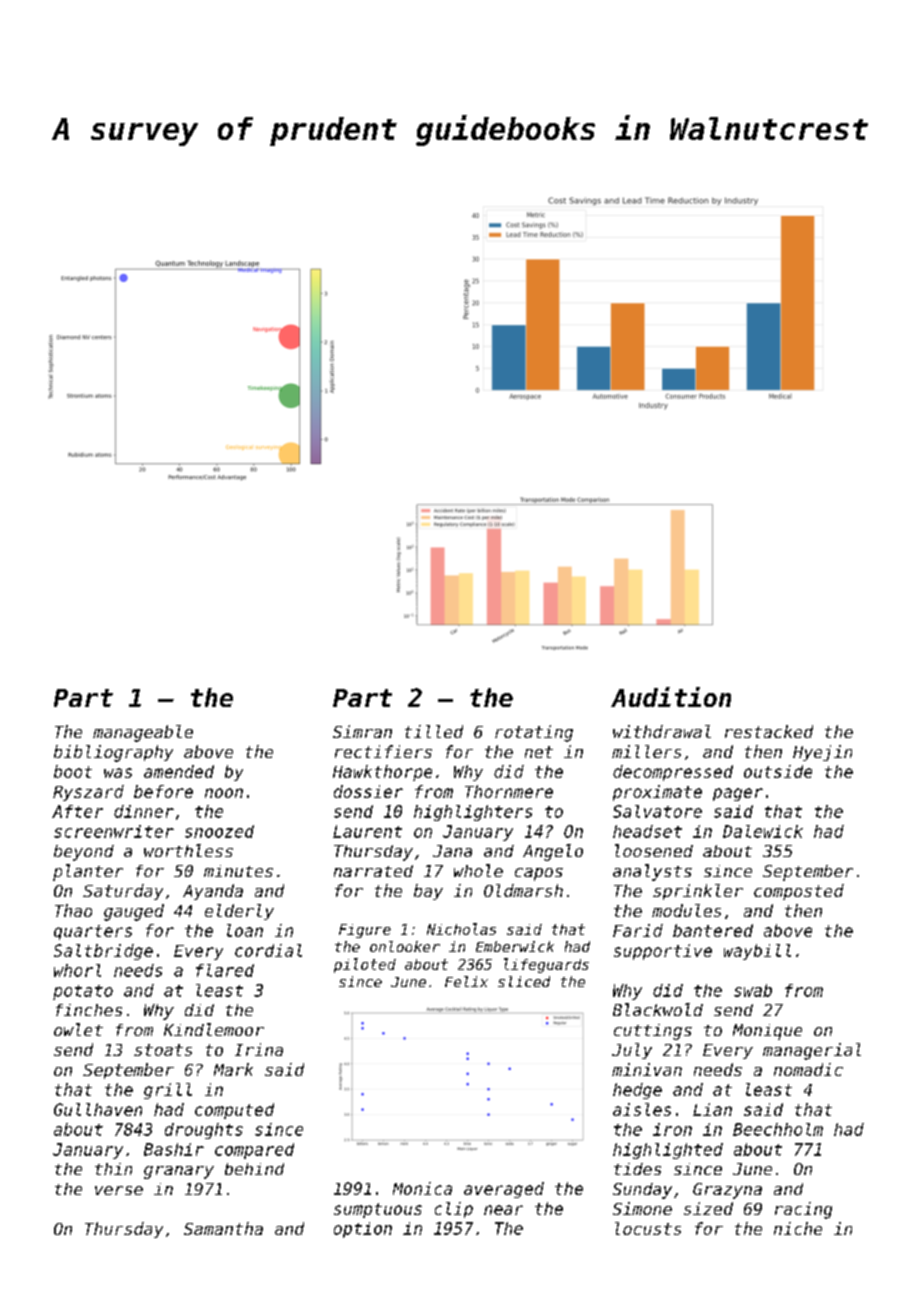 Image resolution: width=924 pixels, height=1308 pixels. I want to click on rotating, so click(534, 733).
